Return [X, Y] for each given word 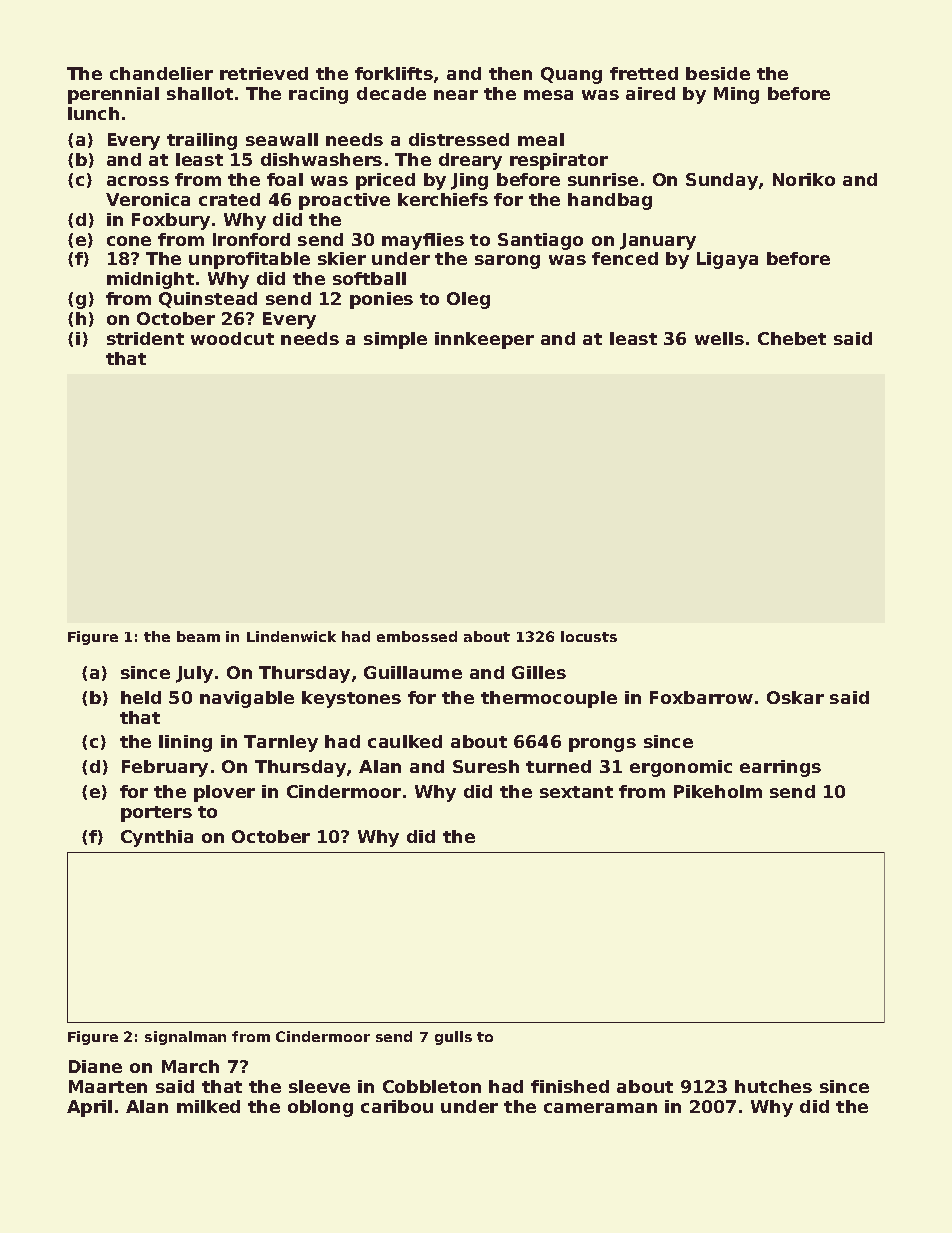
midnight [150, 280]
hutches [773, 1086]
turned [558, 766]
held [141, 697]
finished [570, 1086]
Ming [736, 95]
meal [541, 139]
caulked [405, 741]
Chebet [792, 338]
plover [224, 793]
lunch [93, 113]
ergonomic [681, 768]
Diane [95, 1066]
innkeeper [484, 340]
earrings [780, 768]
